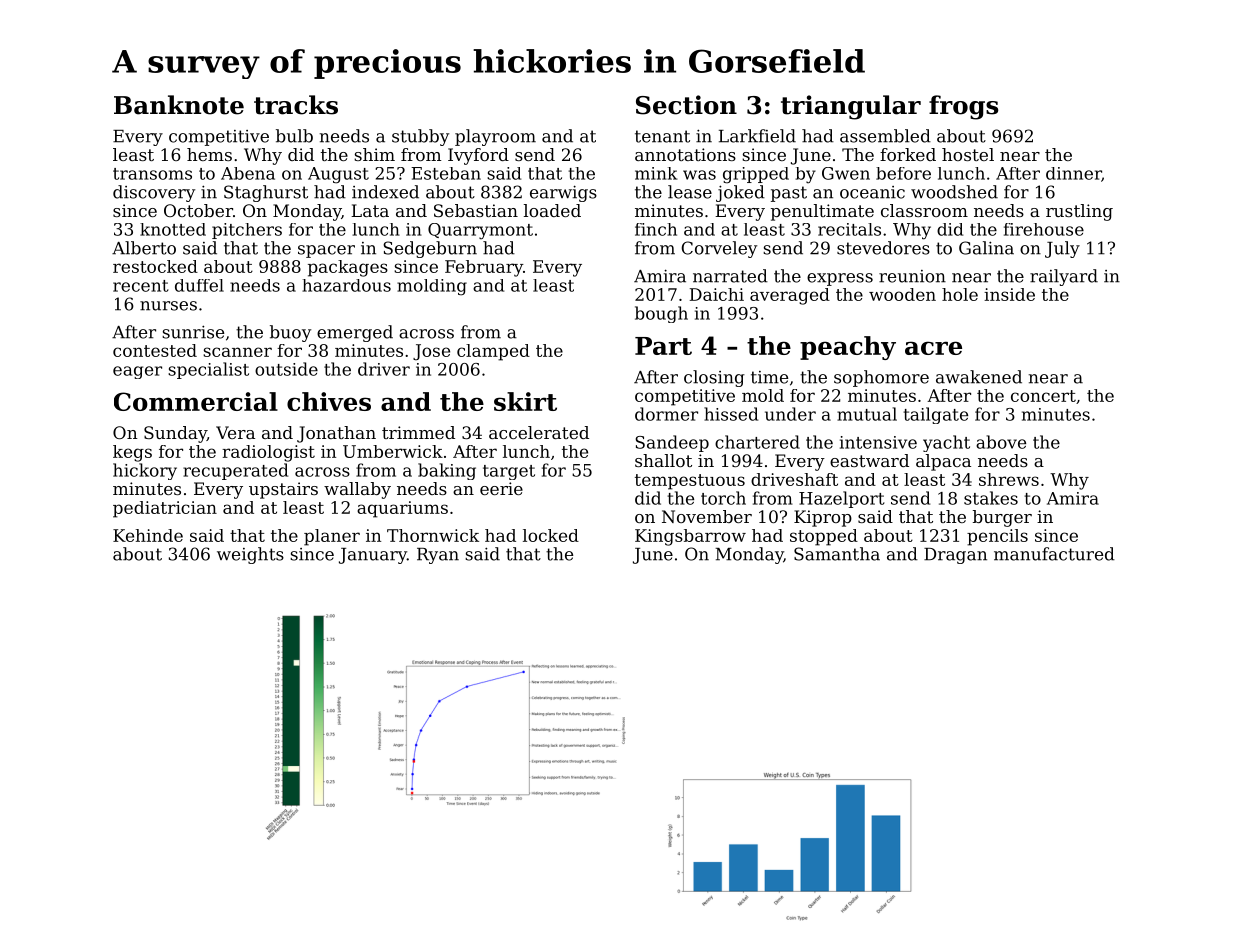 The height and width of the page is (952, 1233). What do you see at coordinates (686, 105) in the page?
I see `Section` at bounding box center [686, 105].
